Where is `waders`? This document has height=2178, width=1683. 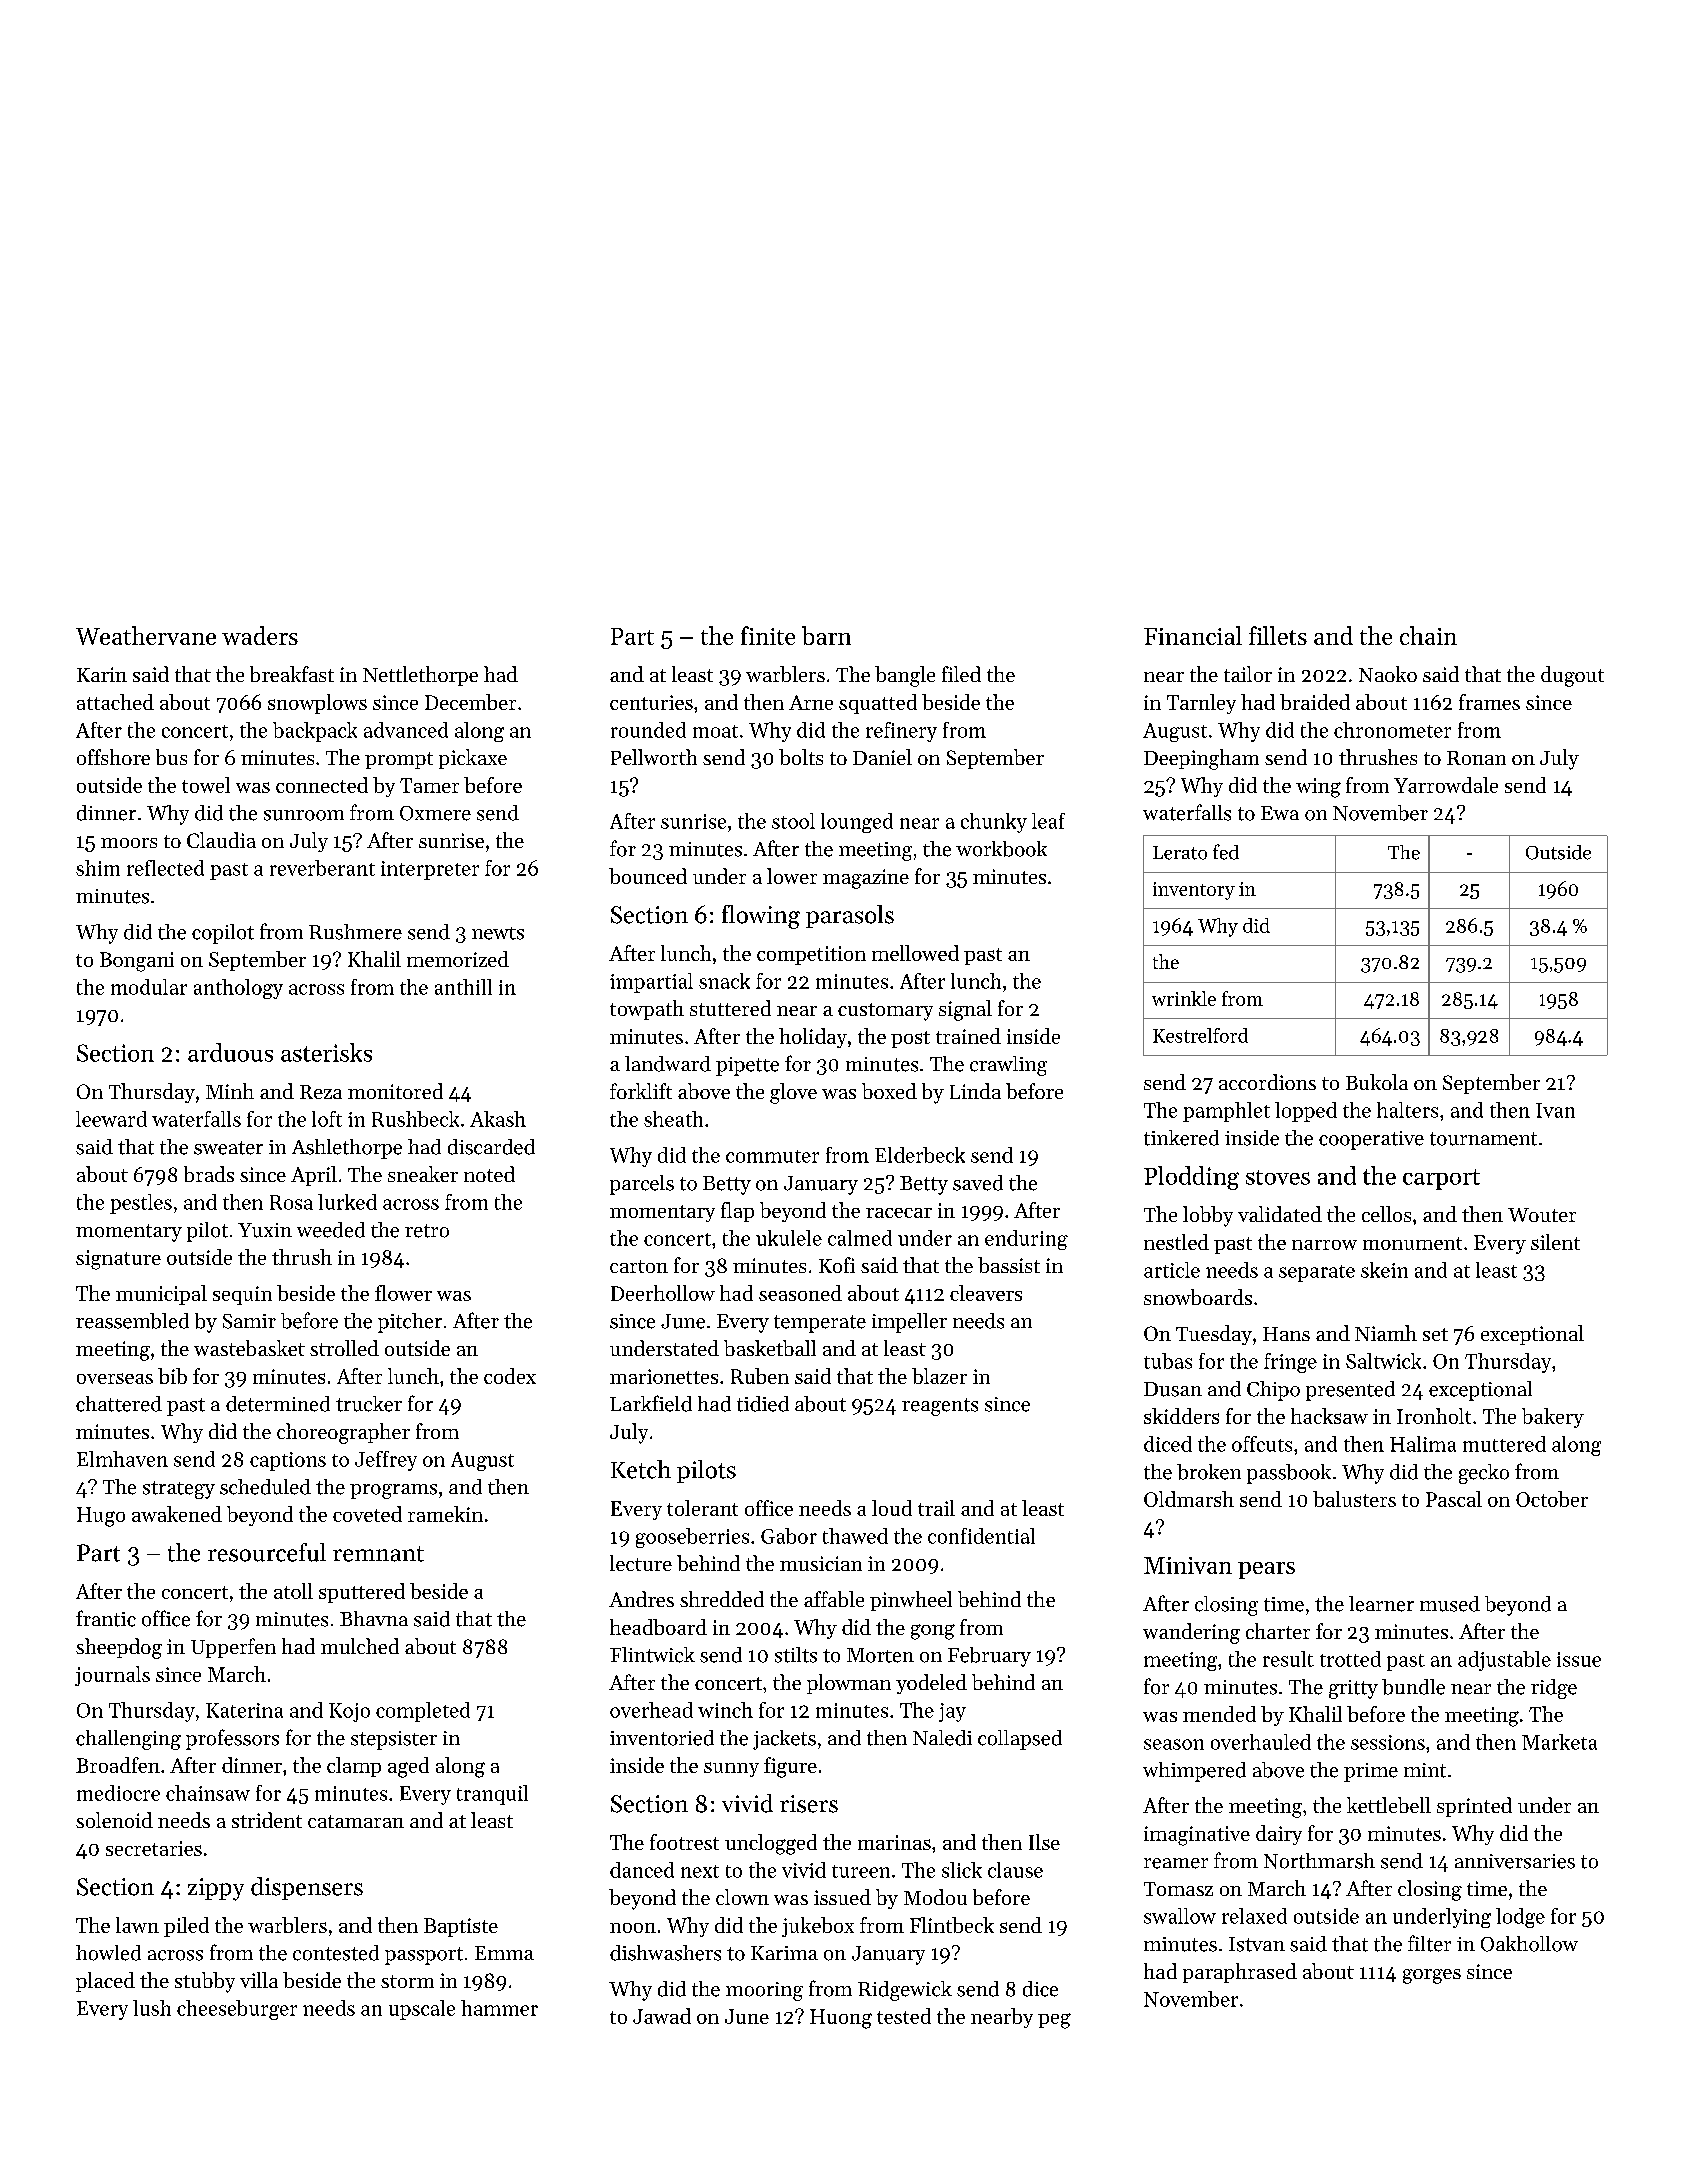
waders is located at coordinates (260, 635).
